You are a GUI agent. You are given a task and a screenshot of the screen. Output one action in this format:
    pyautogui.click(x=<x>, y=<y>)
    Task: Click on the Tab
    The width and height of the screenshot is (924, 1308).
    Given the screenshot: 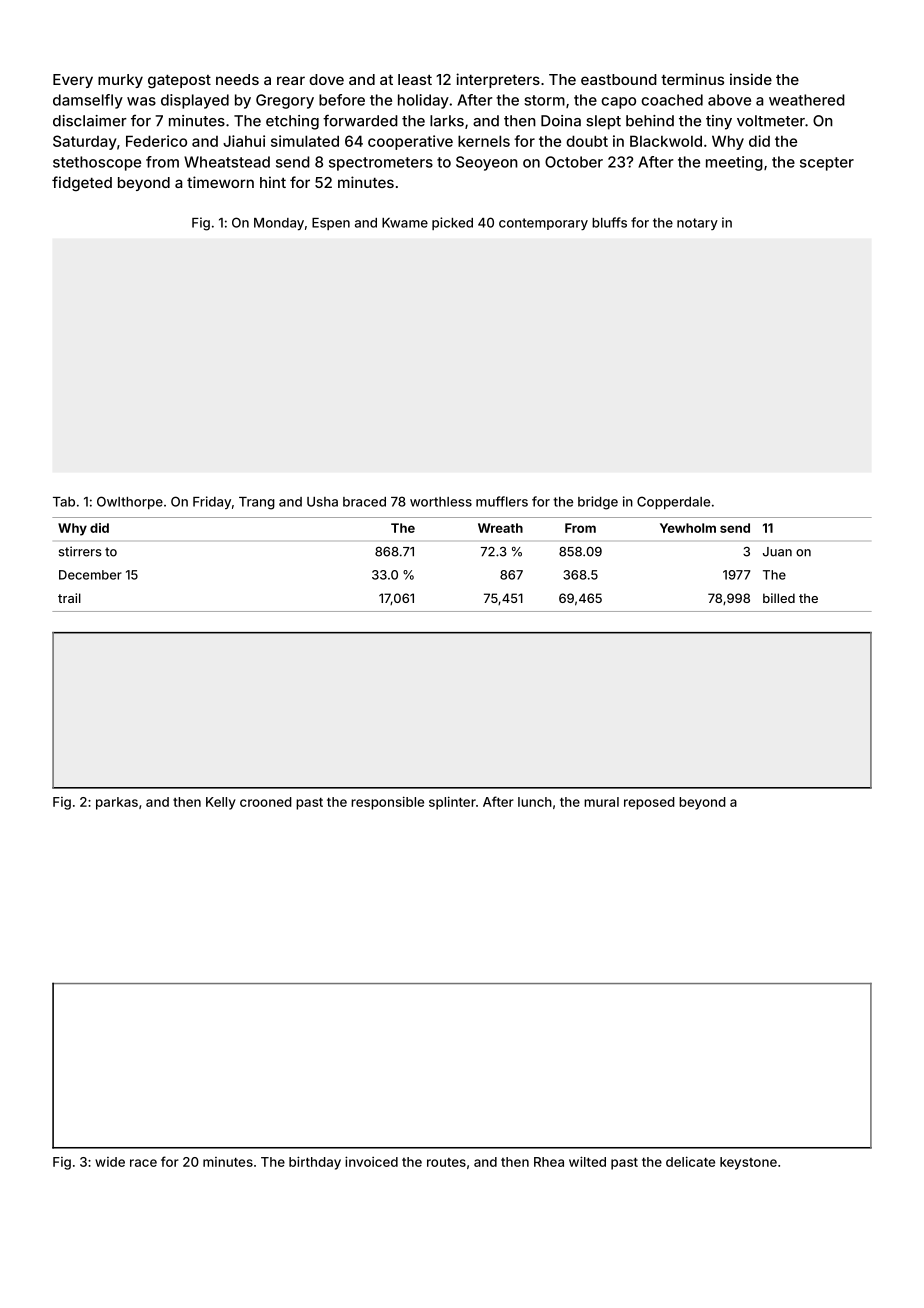 What is the action you would take?
    pyautogui.click(x=64, y=502)
